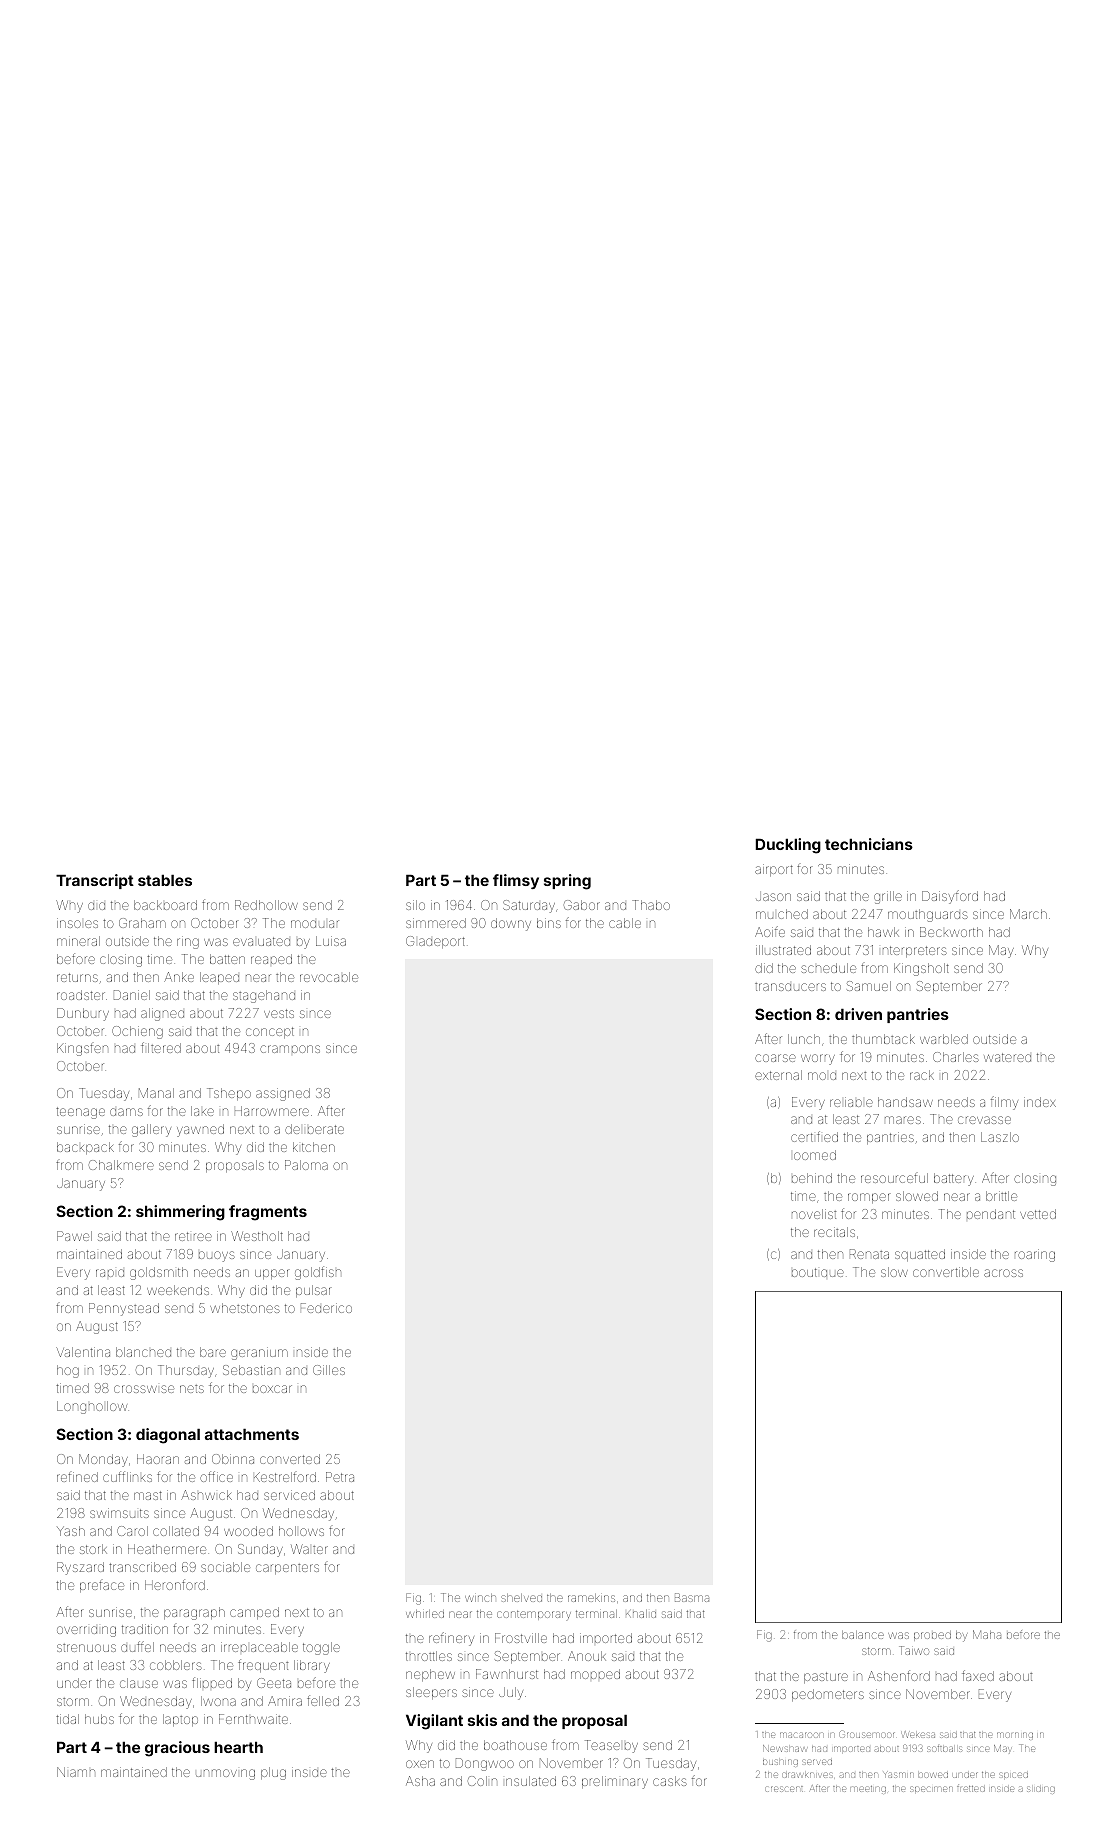  I want to click on Pawel, so click(74, 1236).
